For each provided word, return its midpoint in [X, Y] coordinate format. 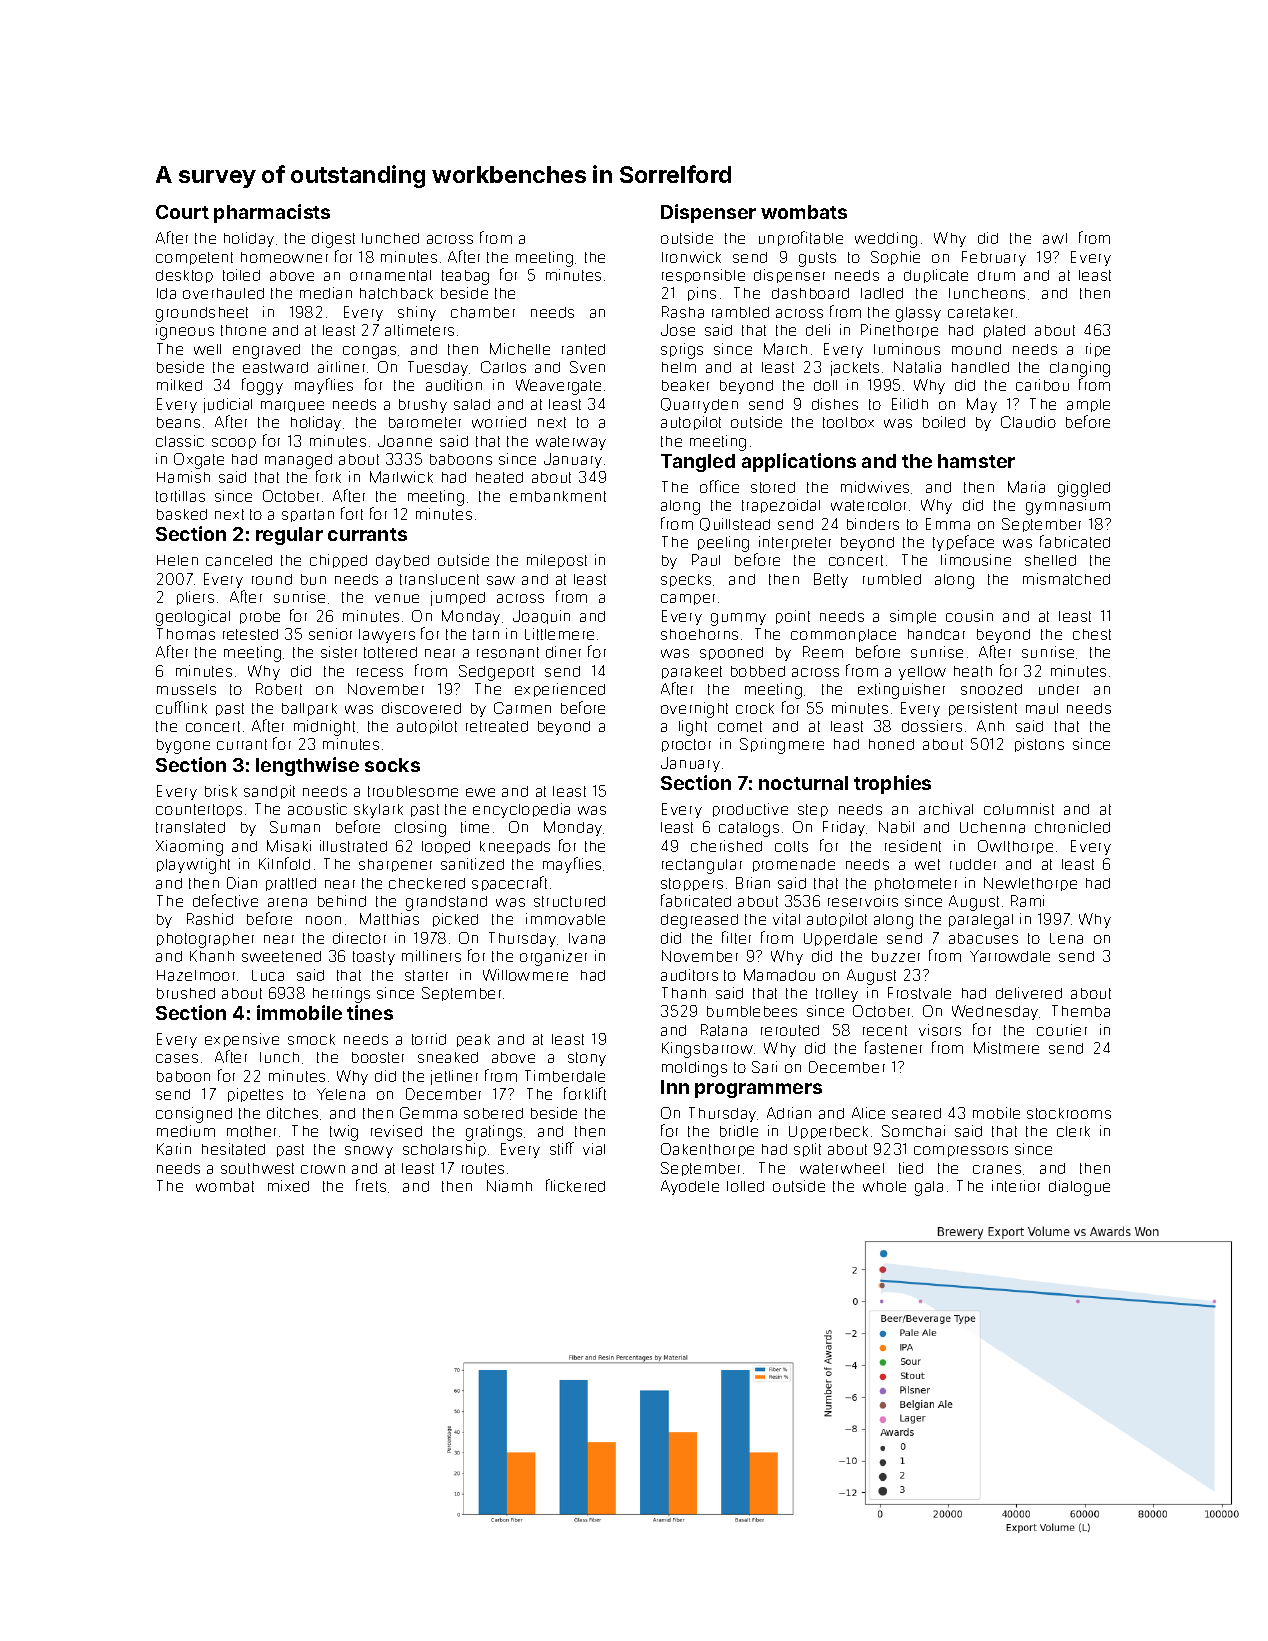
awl [1055, 238]
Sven [587, 367]
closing [420, 829]
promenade [794, 865]
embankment [558, 496]
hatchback [396, 293]
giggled [1084, 489]
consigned [194, 1115]
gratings [494, 1133]
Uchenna [992, 827]
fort [352, 513]
